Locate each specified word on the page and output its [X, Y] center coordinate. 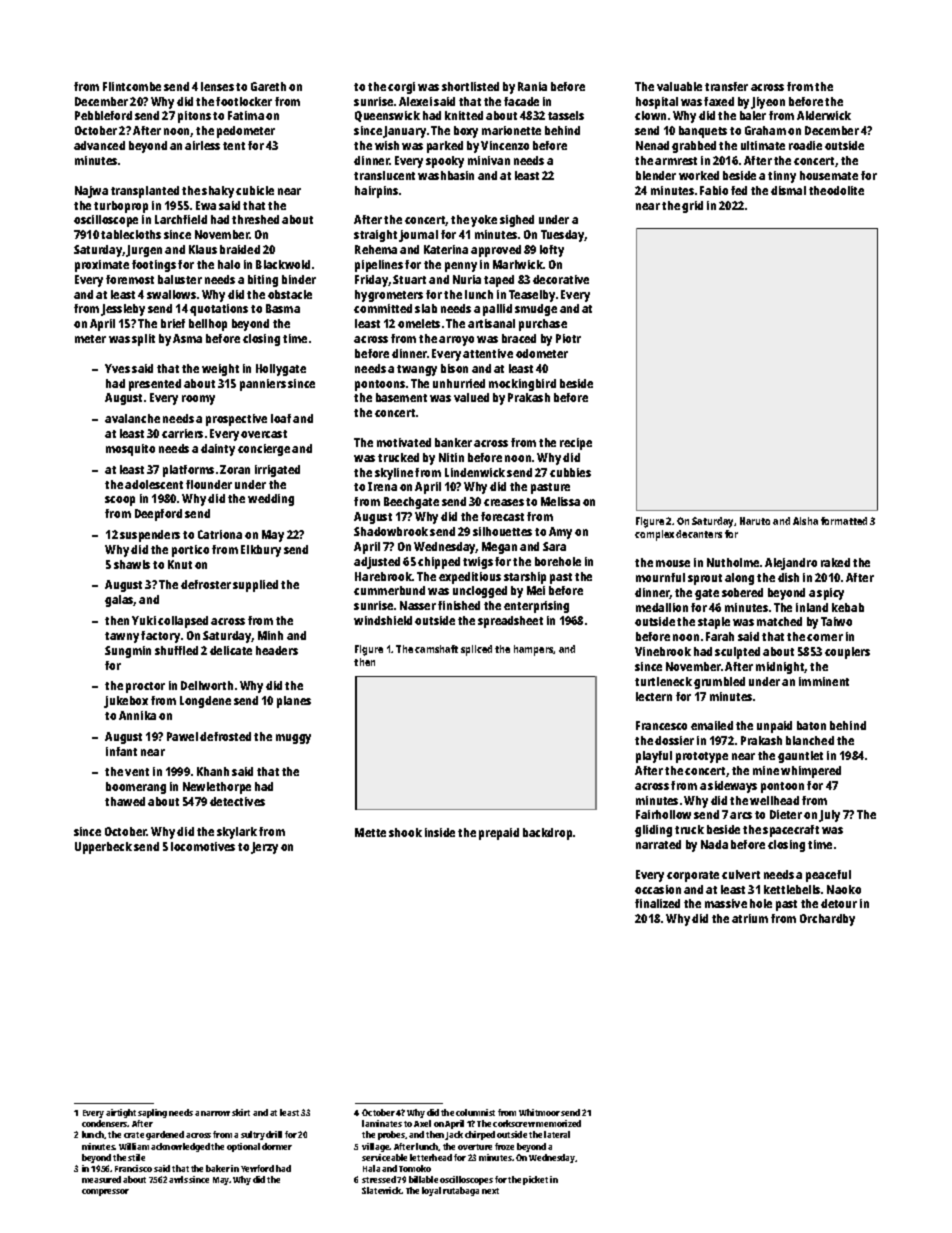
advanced [99, 145]
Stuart [409, 279]
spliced [476, 650]
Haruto [755, 521]
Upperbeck [103, 848]
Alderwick [824, 115]
